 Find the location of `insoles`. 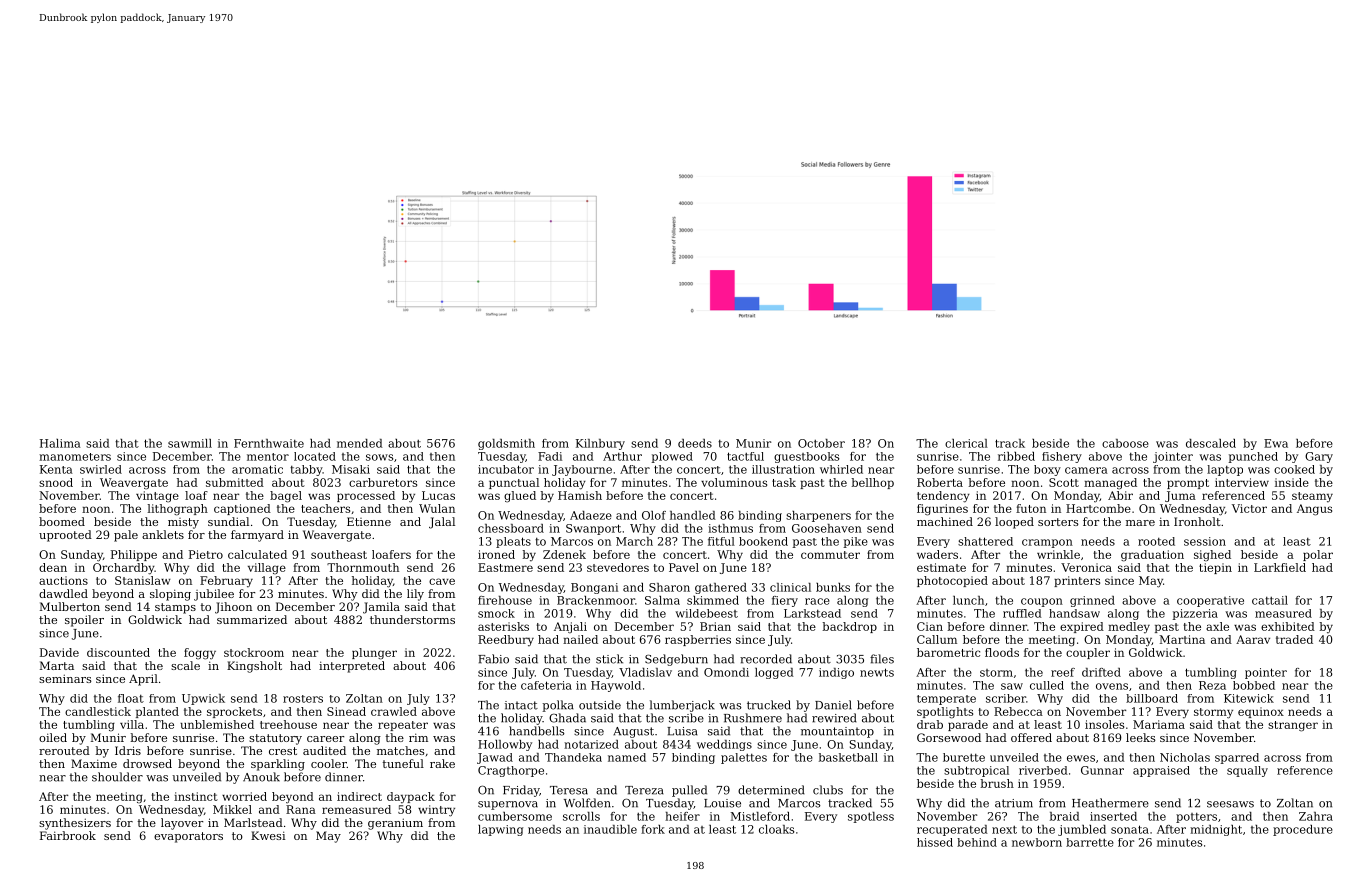

insoles is located at coordinates (1104, 724).
